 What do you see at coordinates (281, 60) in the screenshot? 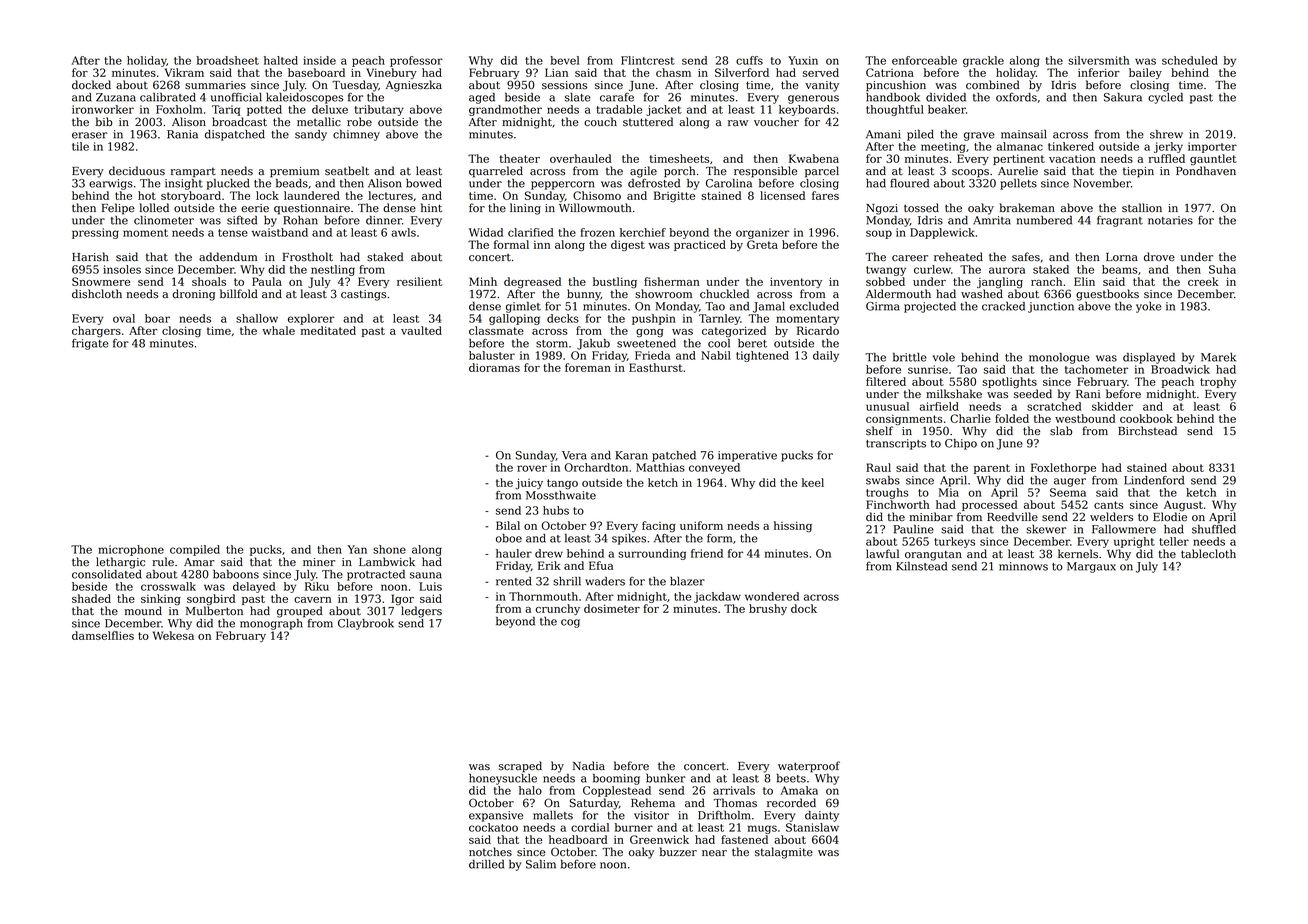
I see `halted` at bounding box center [281, 60].
